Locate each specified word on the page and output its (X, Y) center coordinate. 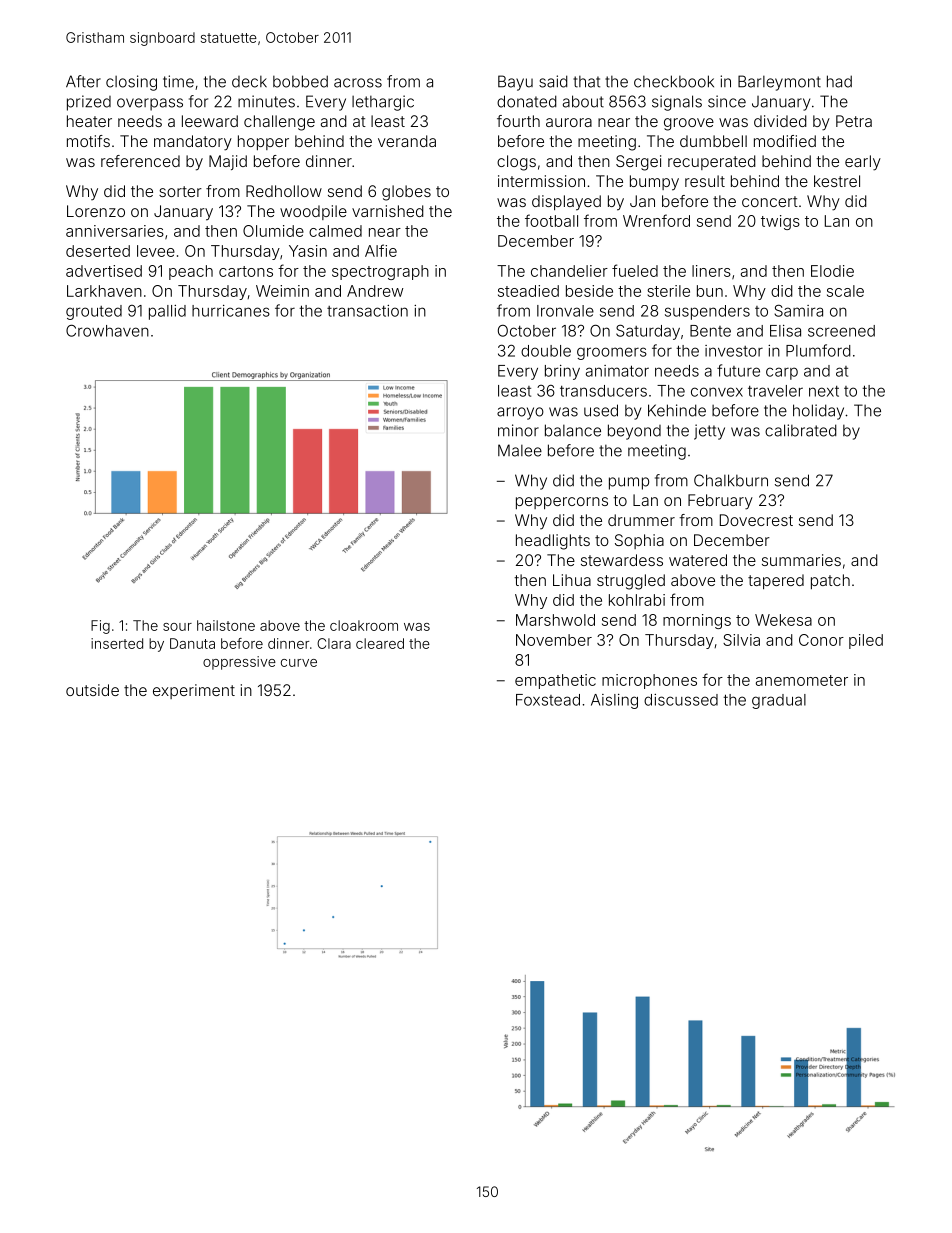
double (546, 351)
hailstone (226, 625)
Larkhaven (104, 291)
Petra (854, 121)
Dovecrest (756, 520)
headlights (553, 542)
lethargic (383, 103)
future (738, 370)
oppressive (239, 663)
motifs (88, 141)
